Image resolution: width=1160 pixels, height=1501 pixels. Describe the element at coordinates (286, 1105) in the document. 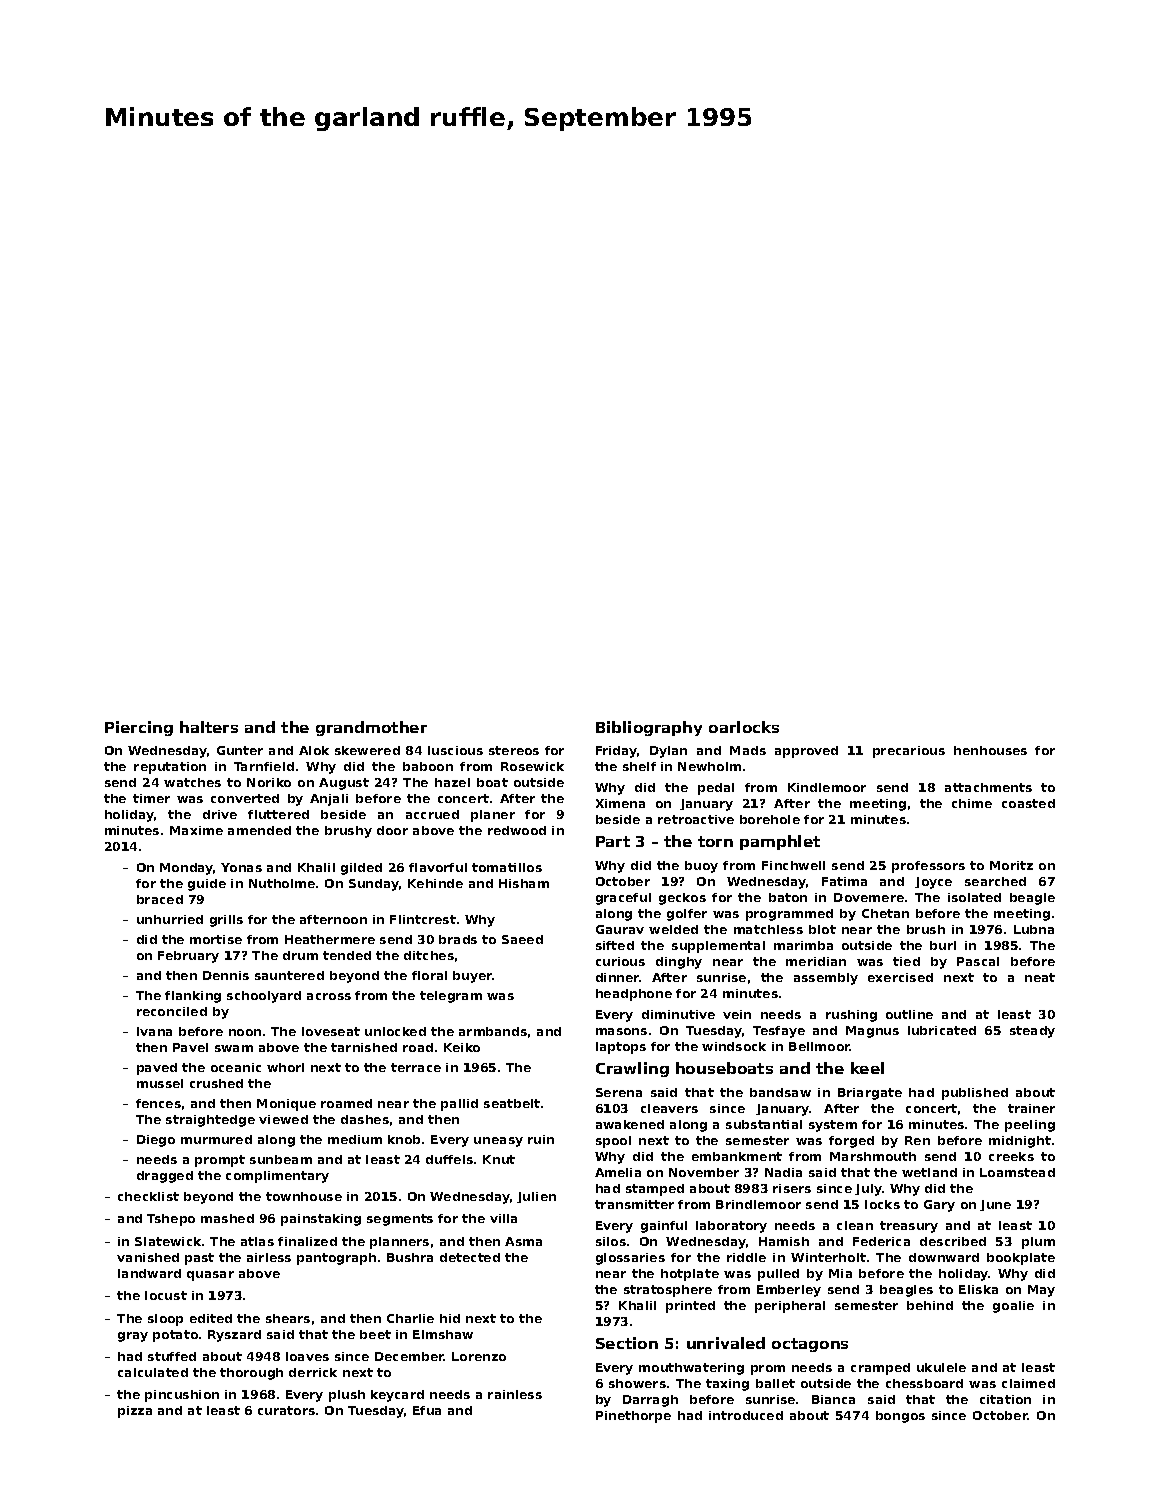

I see `Monique` at that location.
